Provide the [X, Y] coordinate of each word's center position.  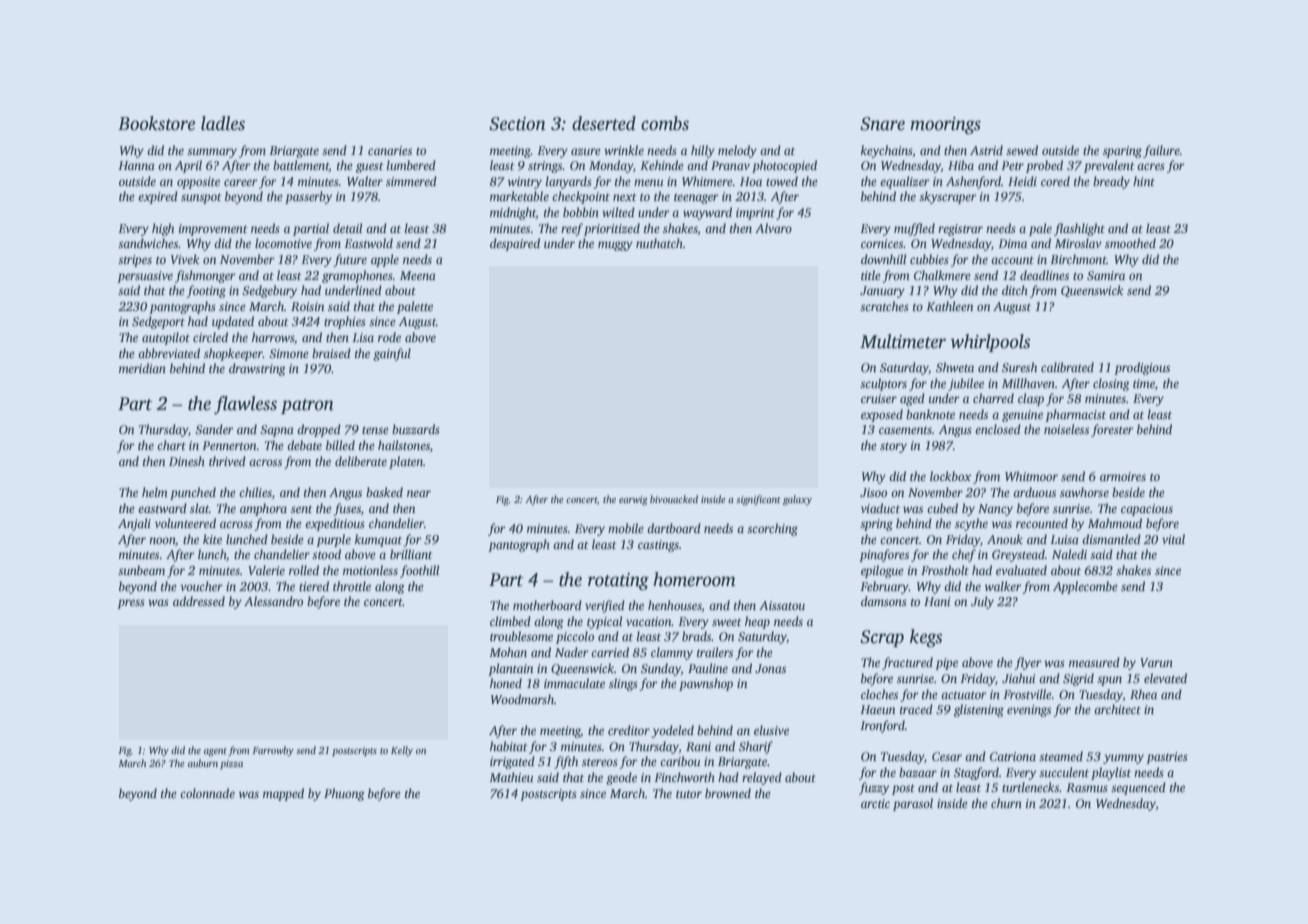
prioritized [612, 229]
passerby [308, 197]
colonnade [207, 793]
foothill [419, 571]
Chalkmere [942, 275]
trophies [345, 322]
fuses [347, 509]
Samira [1106, 275]
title [871, 275]
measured [1094, 662]
